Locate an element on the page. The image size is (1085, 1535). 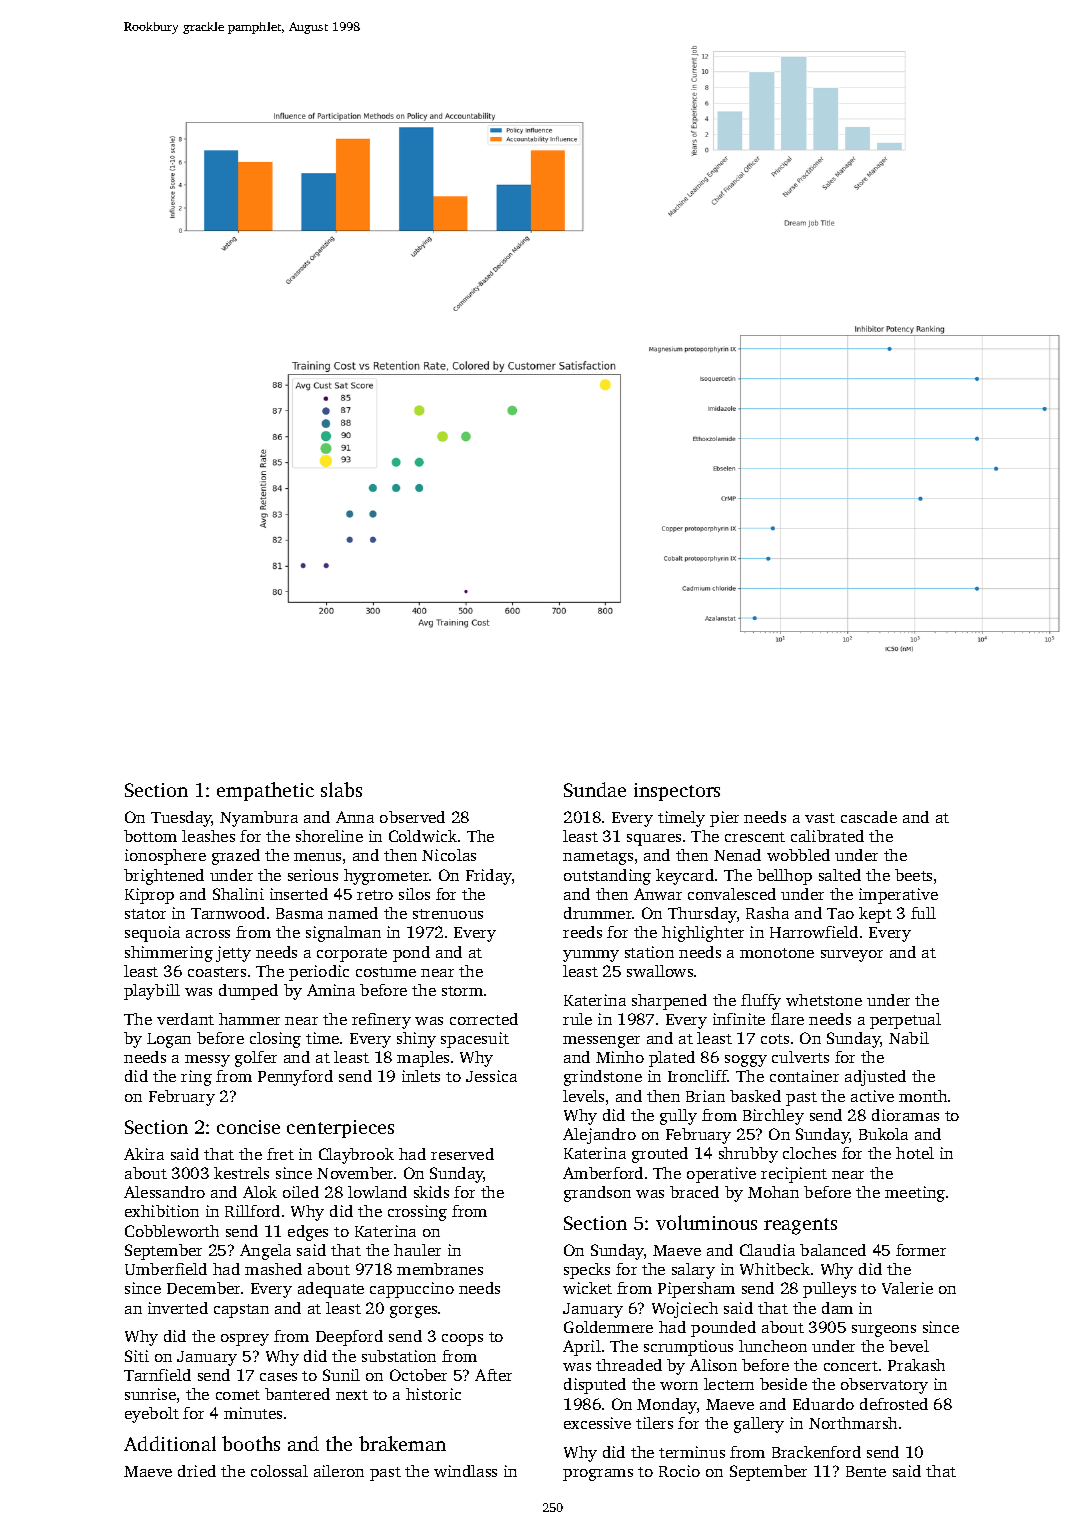
eyebolt is located at coordinates (152, 1415).
